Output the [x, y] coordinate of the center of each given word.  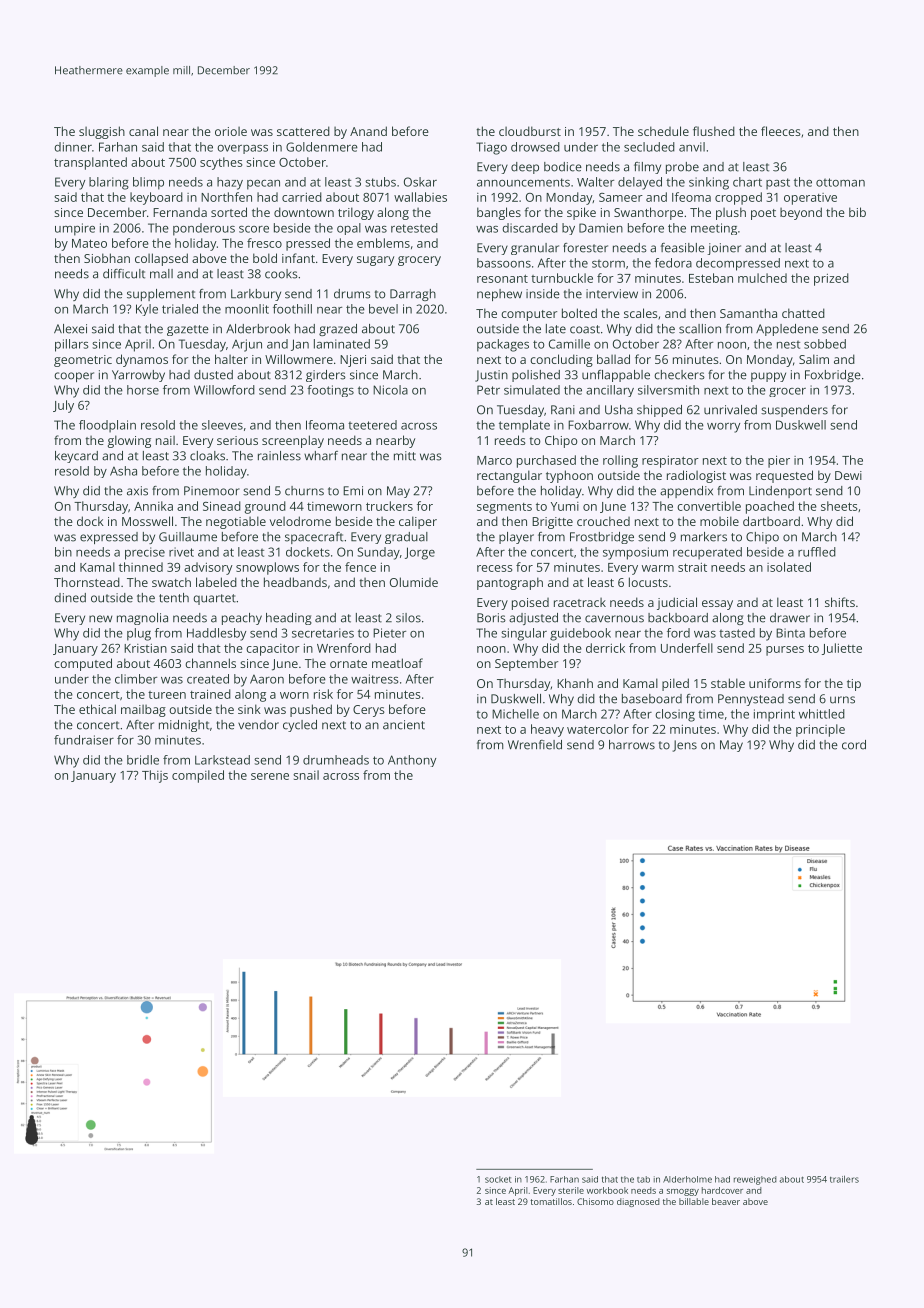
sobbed [825, 344]
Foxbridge [833, 376]
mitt [405, 456]
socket [498, 1179]
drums [352, 294]
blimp [148, 183]
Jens [685, 746]
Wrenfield [535, 745]
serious [237, 440]
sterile [571, 1190]
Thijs [155, 776]
